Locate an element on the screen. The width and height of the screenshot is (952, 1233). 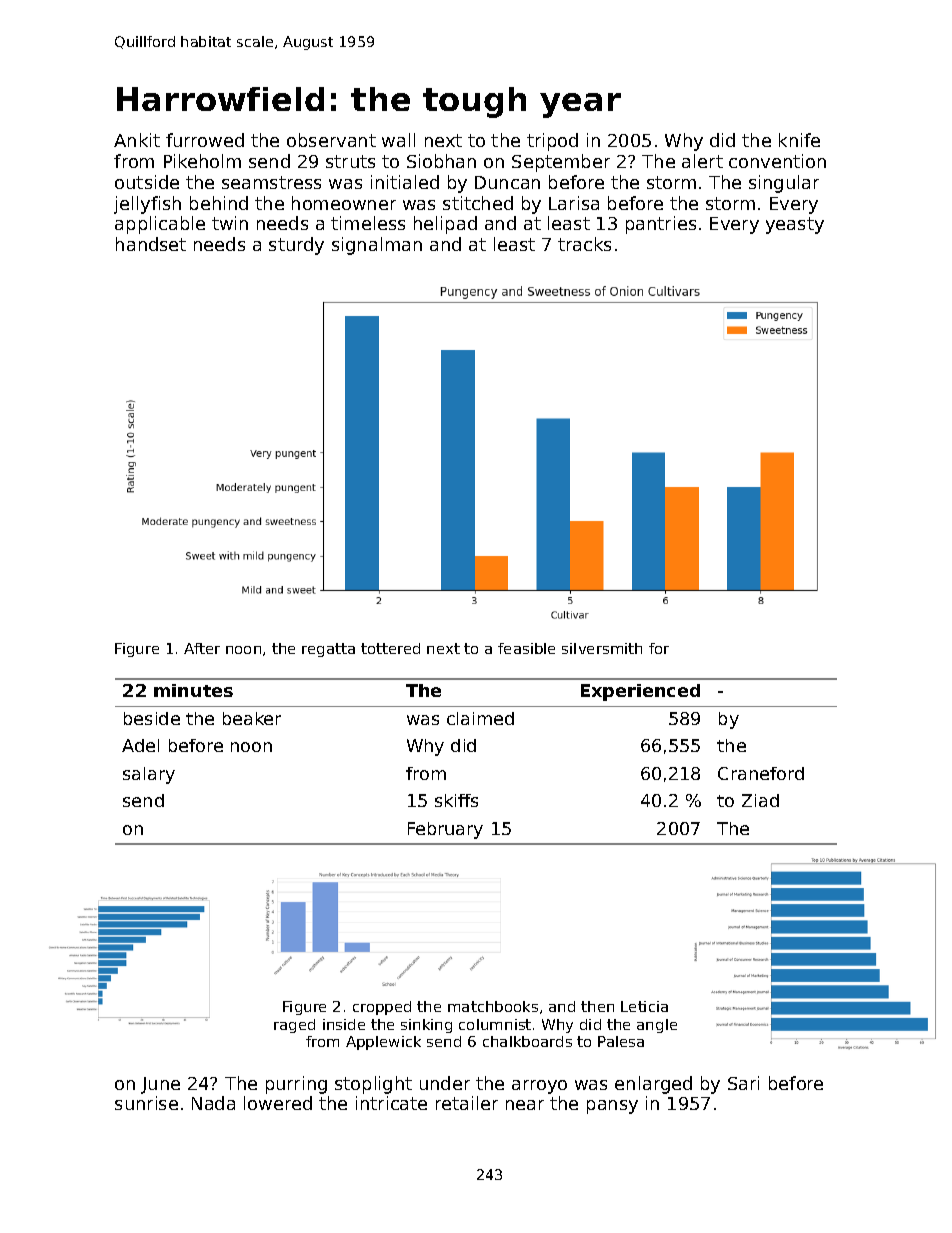
silversmith is located at coordinates (602, 648).
